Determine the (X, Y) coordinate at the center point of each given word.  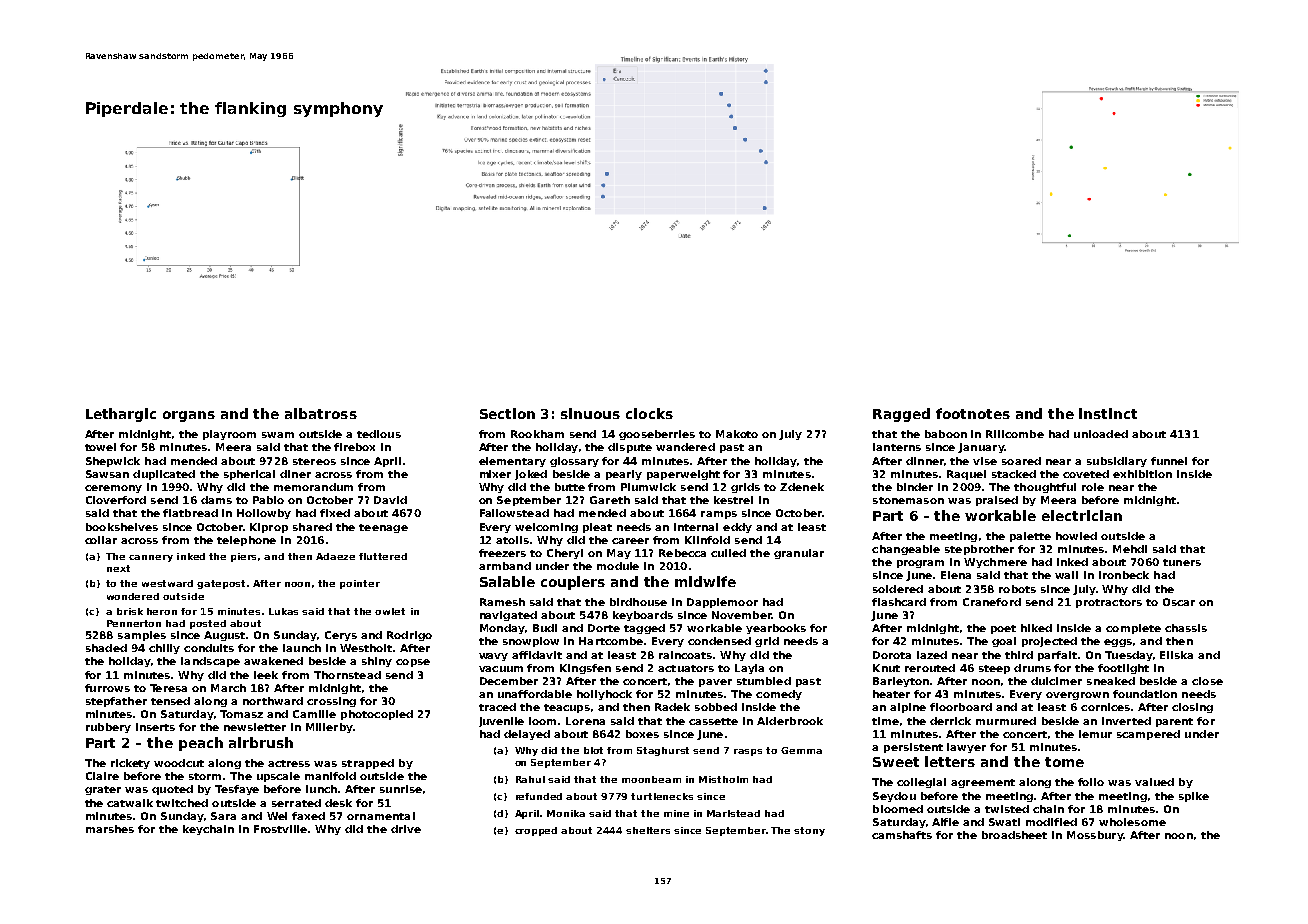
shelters (648, 830)
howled (1076, 536)
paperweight (683, 475)
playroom (229, 435)
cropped (536, 831)
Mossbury (1095, 836)
